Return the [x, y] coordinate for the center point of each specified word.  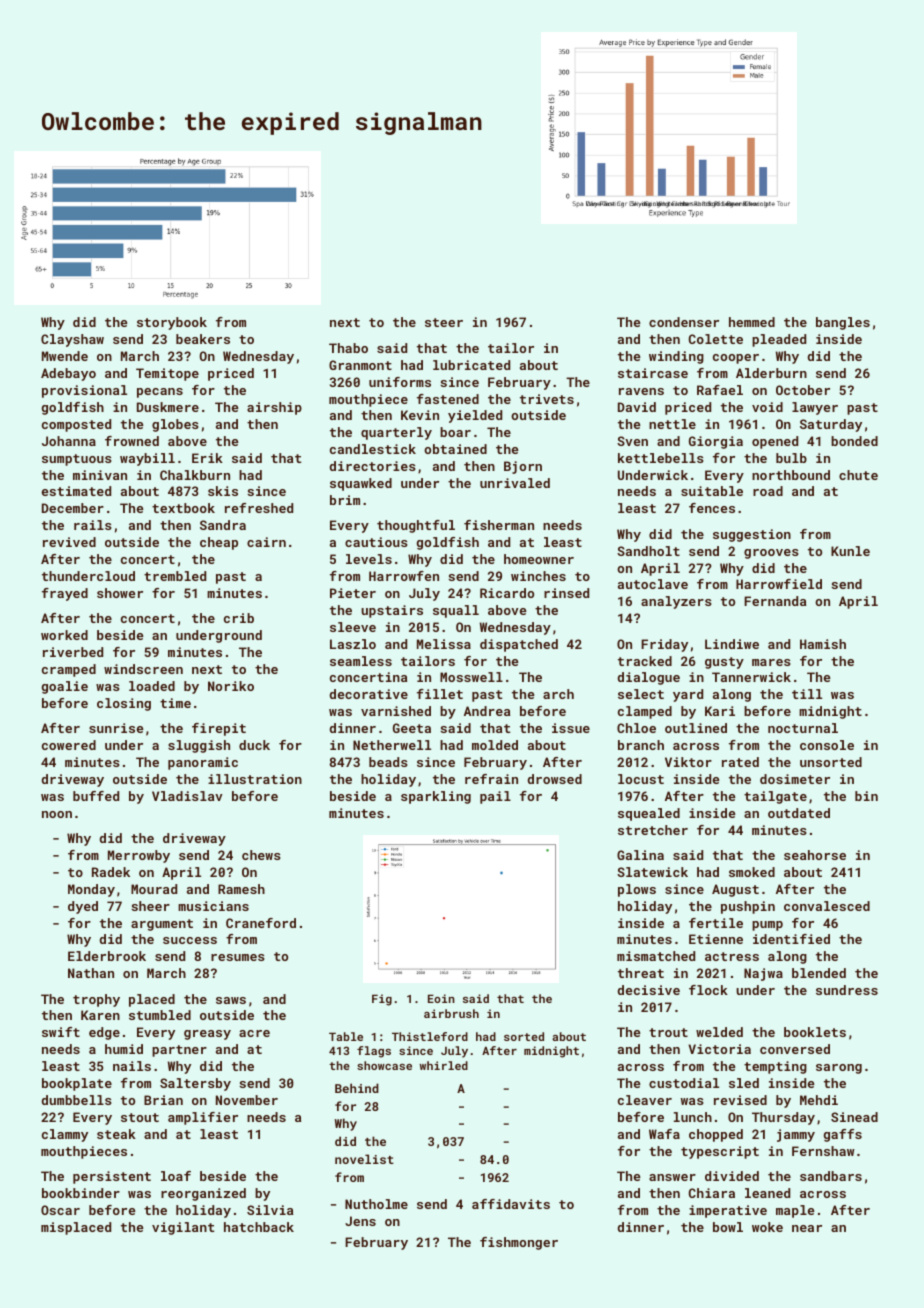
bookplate [77, 1084]
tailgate [775, 797]
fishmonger [519, 1243]
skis [223, 491]
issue [571, 728]
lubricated [471, 365]
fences [712, 508]
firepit [219, 729]
